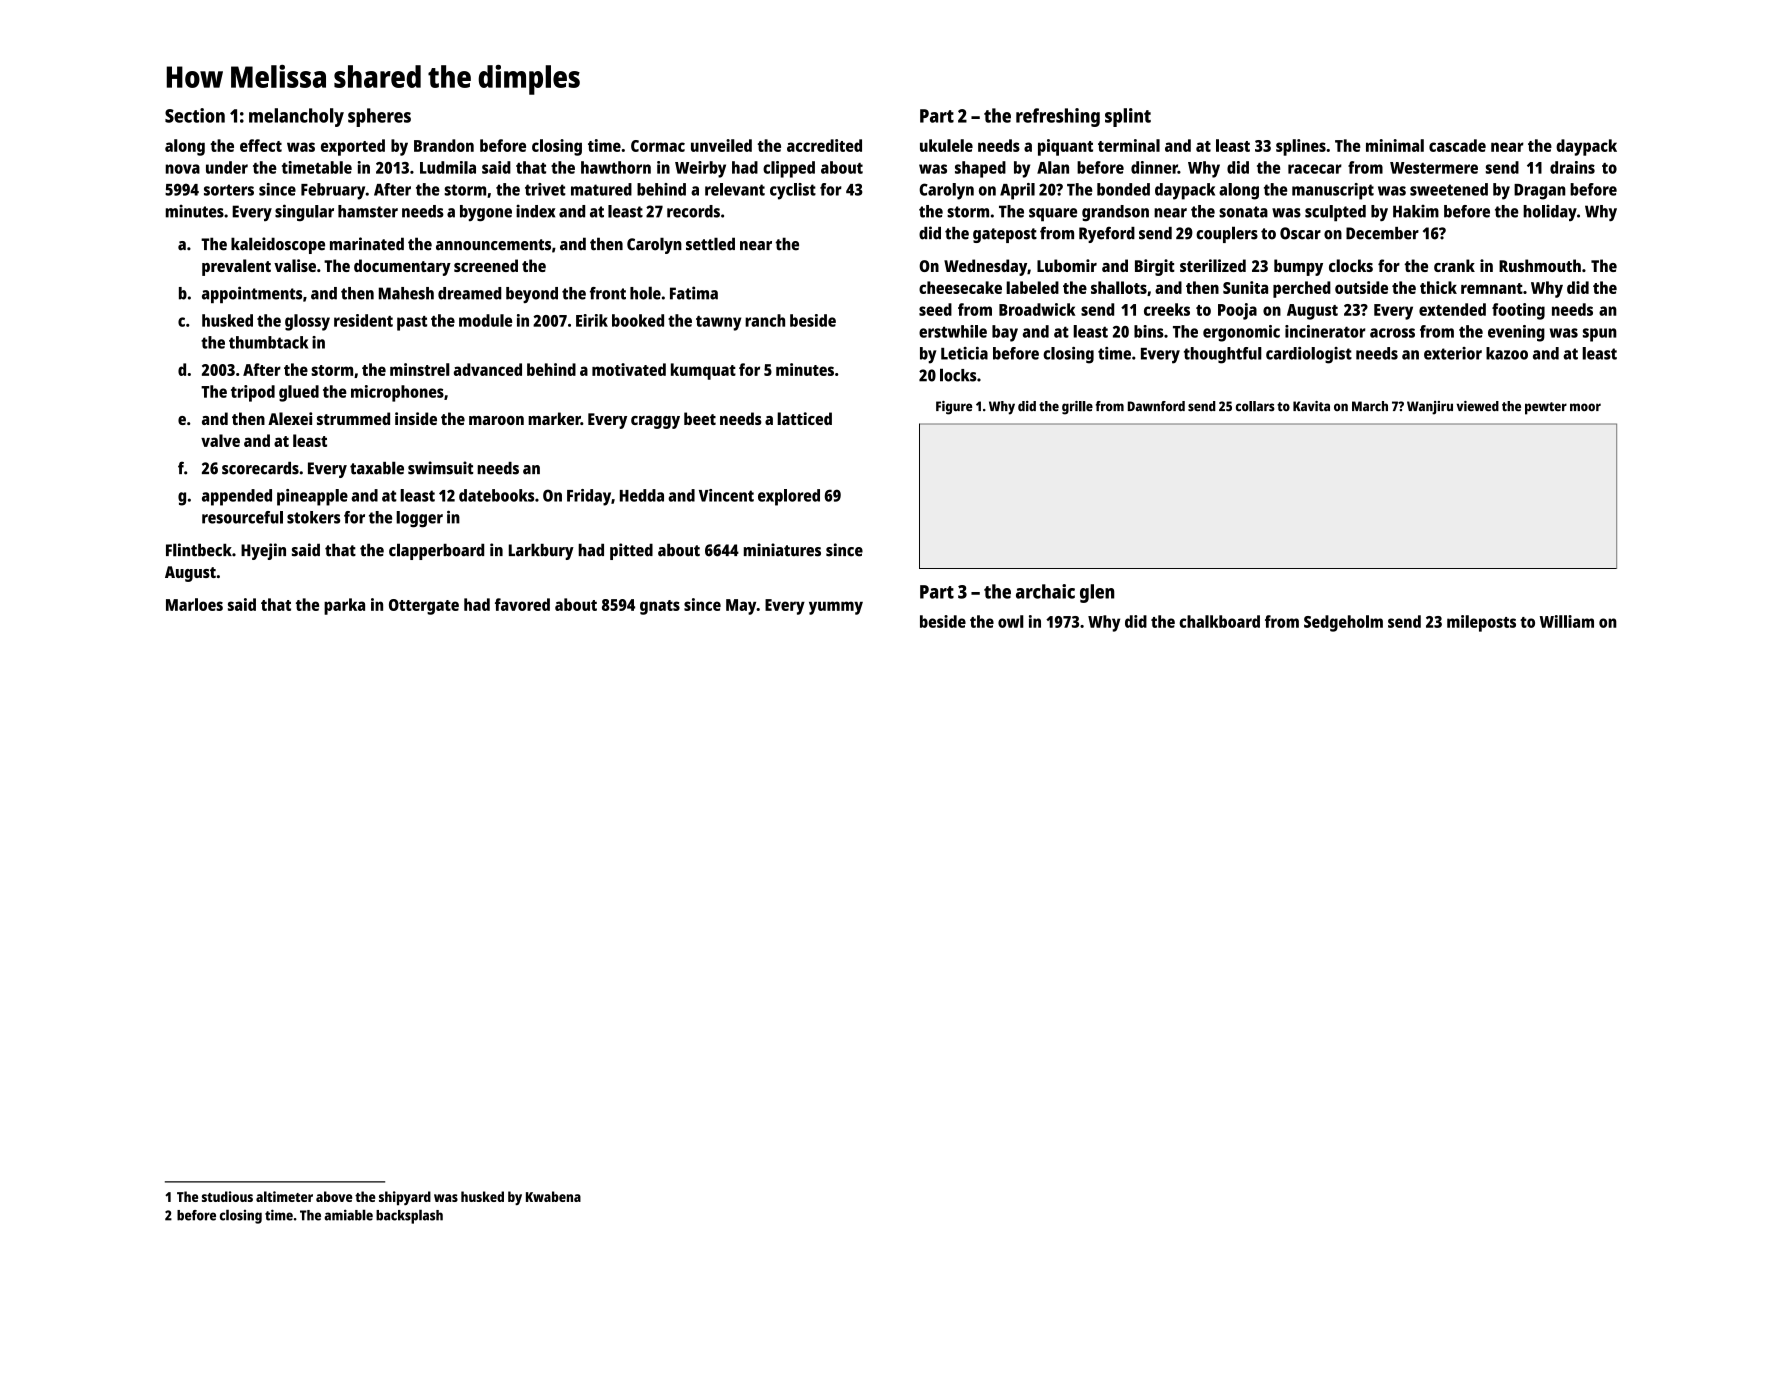  I want to click on yummy, so click(836, 608).
